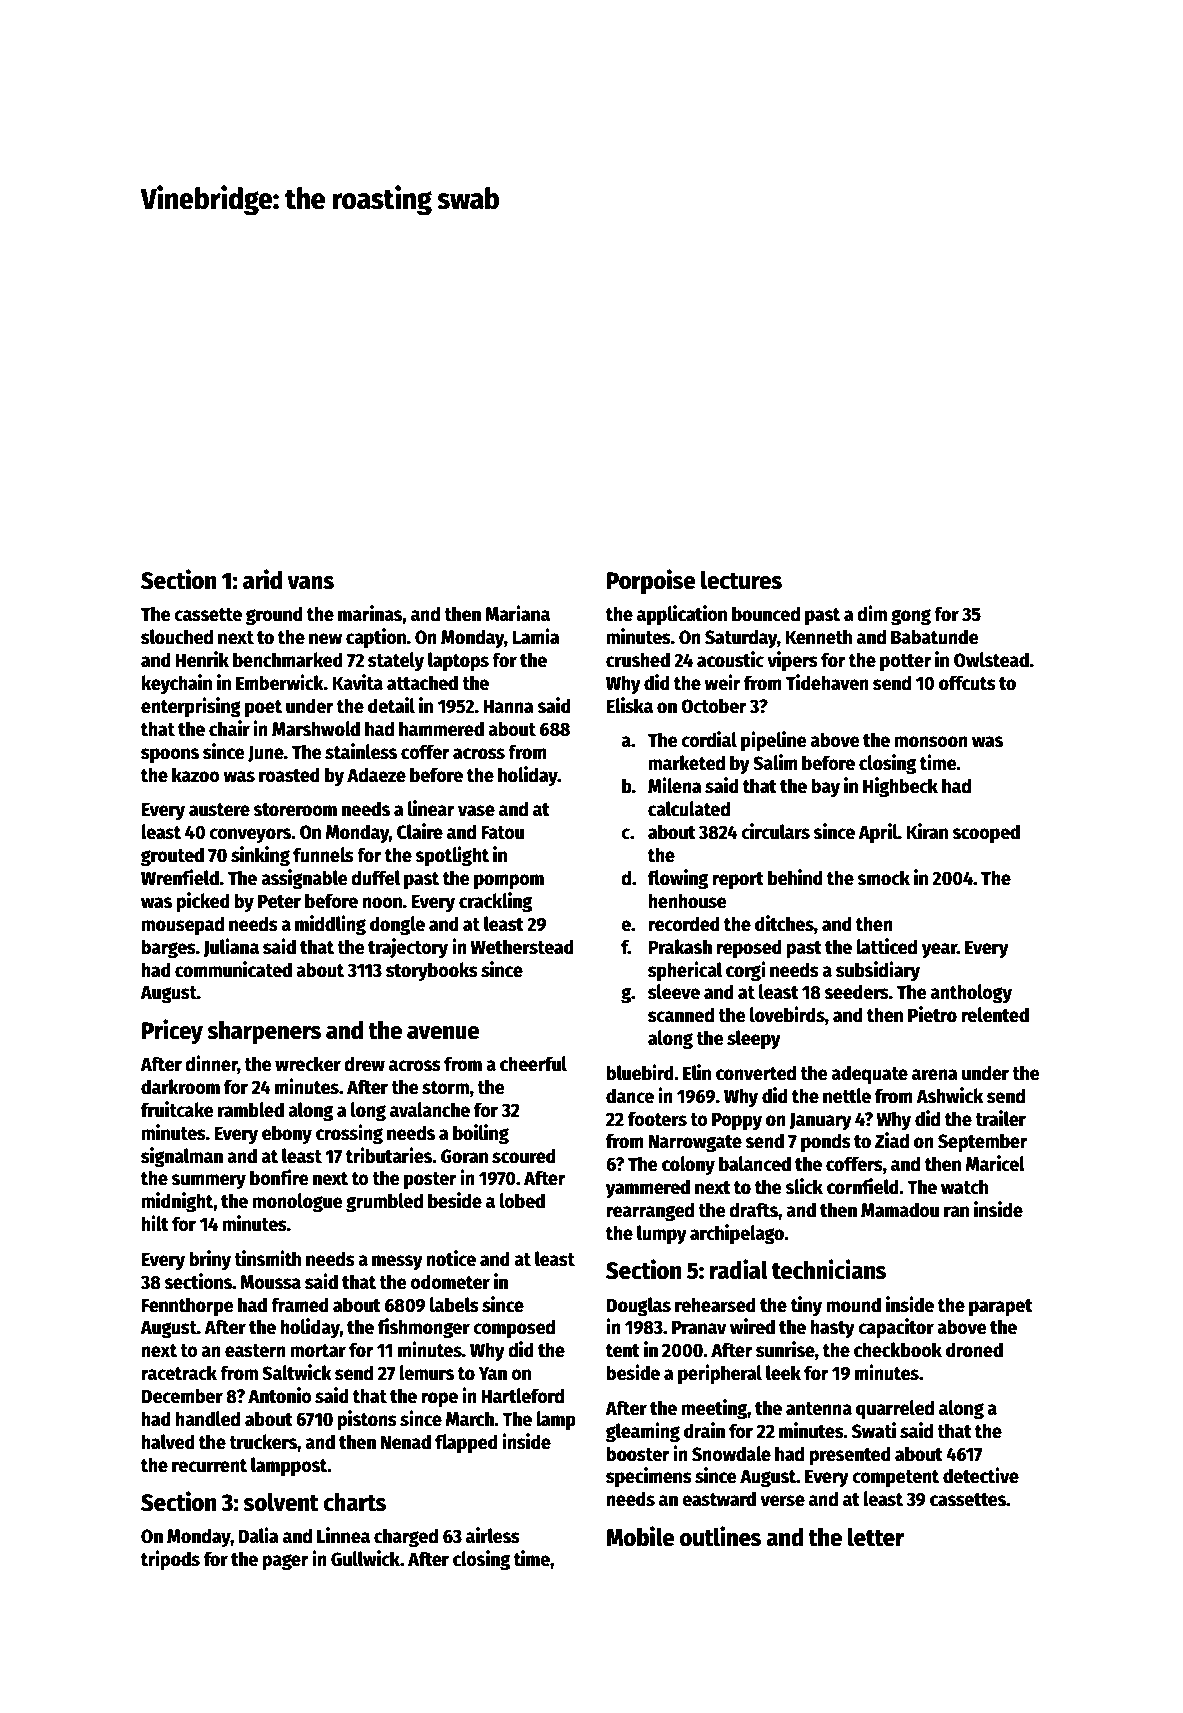  I want to click on enterprising, so click(191, 707).
